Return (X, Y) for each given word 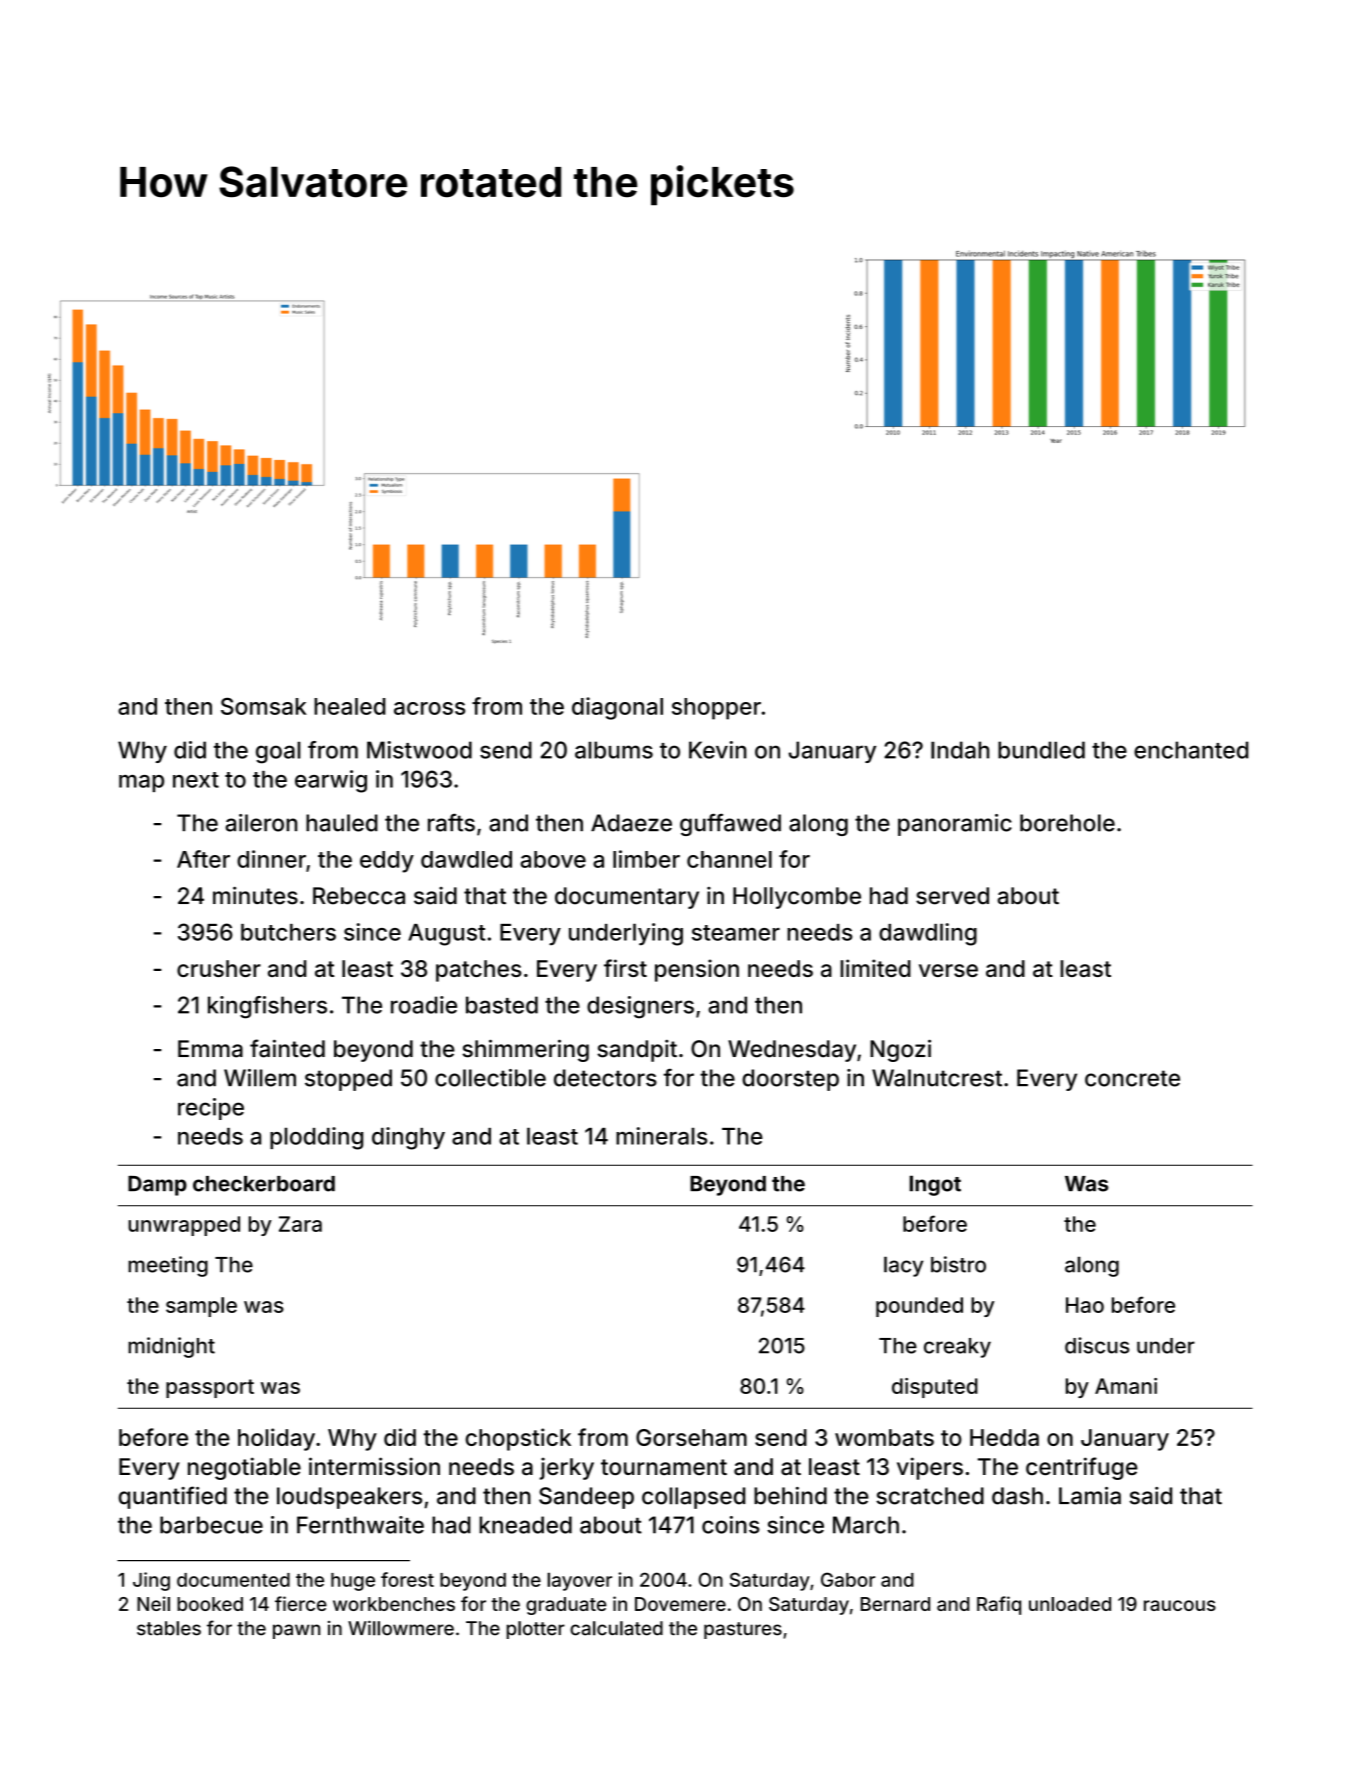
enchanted (1191, 750)
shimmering (525, 1050)
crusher (219, 968)
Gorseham (691, 1437)
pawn (296, 1631)
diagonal (617, 708)
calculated (616, 1628)
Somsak (264, 706)
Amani (1126, 1386)
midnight (171, 1347)
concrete (1132, 1078)
